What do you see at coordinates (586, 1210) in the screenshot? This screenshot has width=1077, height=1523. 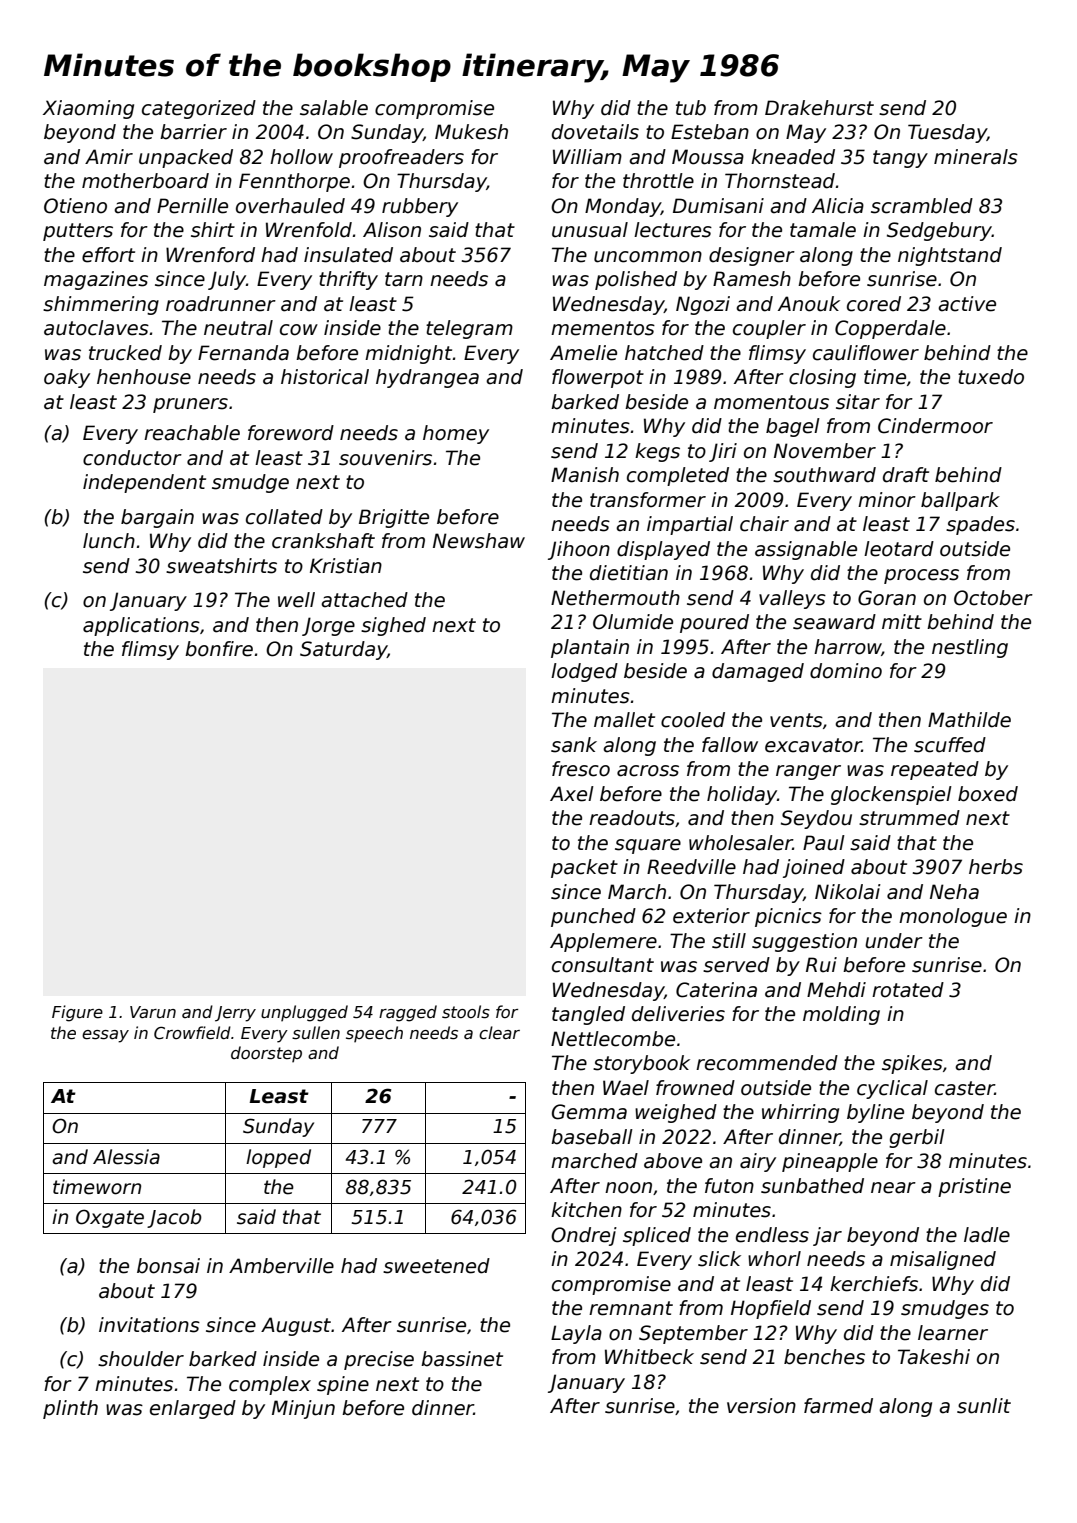 I see `kitchen` at bounding box center [586, 1210].
